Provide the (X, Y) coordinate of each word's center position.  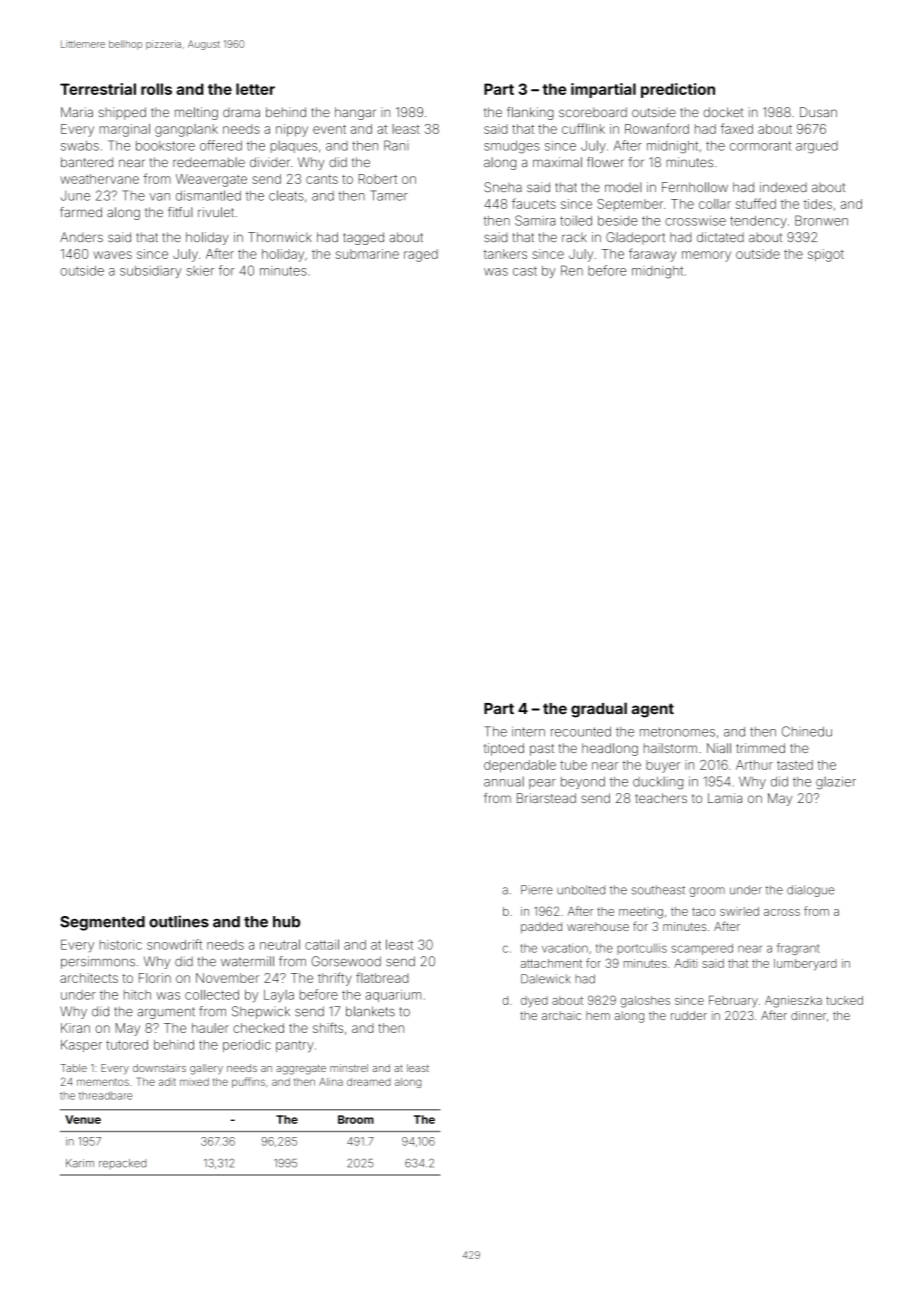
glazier (836, 783)
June (75, 196)
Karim (80, 1163)
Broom (356, 1119)
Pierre (537, 890)
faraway (652, 255)
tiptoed (504, 749)
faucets (534, 203)
